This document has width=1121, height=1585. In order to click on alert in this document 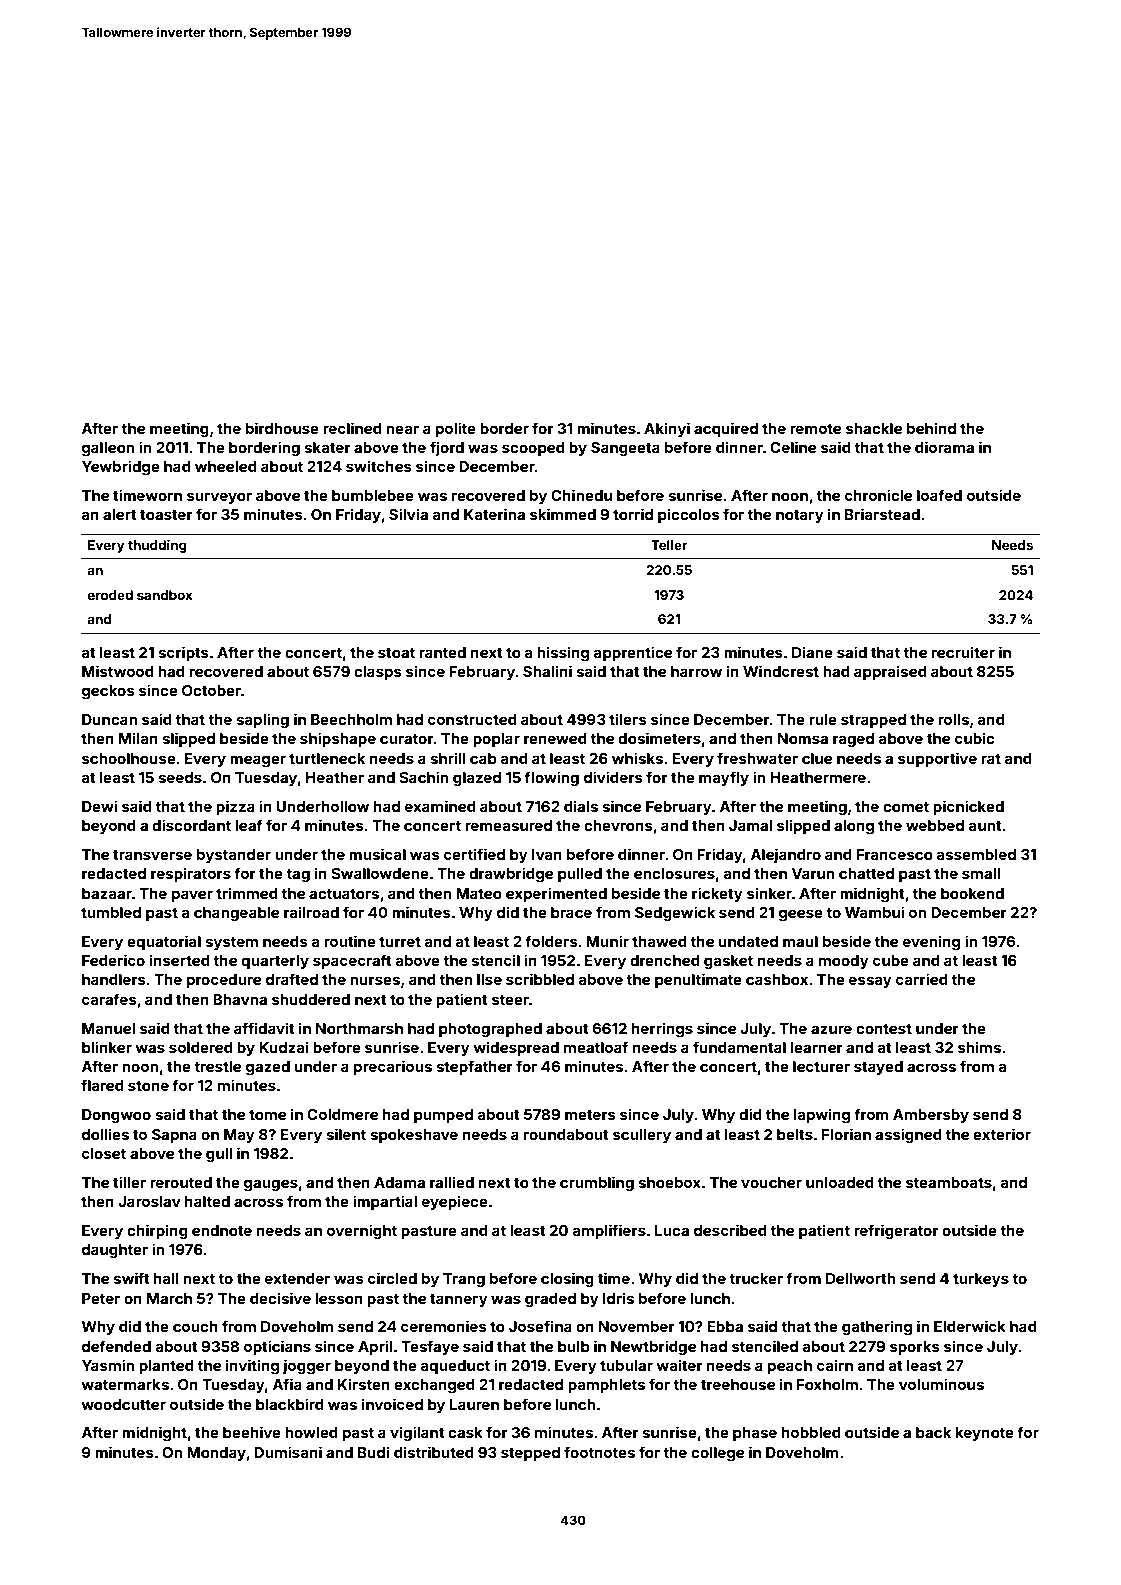, I will do `click(120, 514)`.
